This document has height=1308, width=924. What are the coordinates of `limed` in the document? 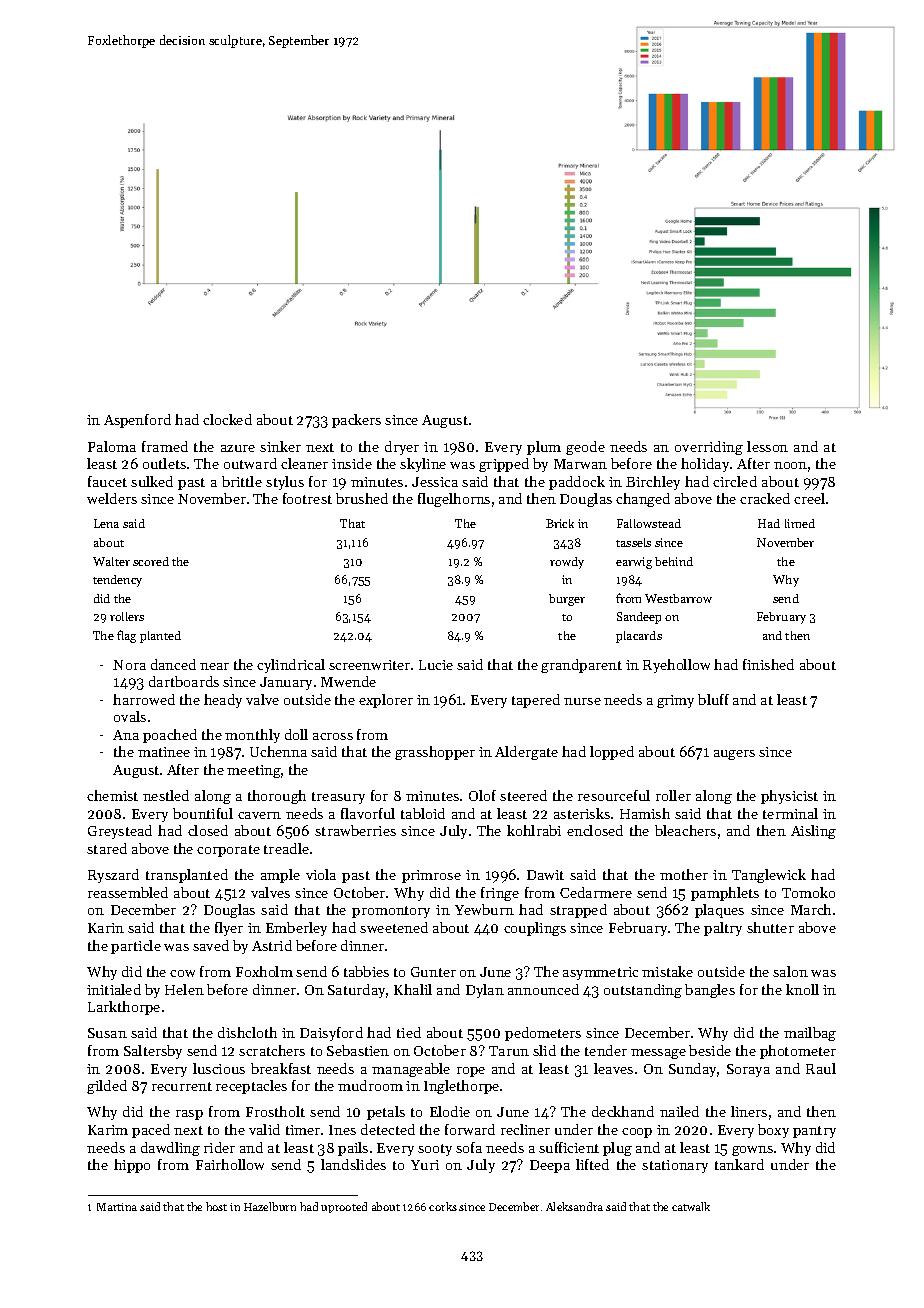 It's located at (800, 523).
